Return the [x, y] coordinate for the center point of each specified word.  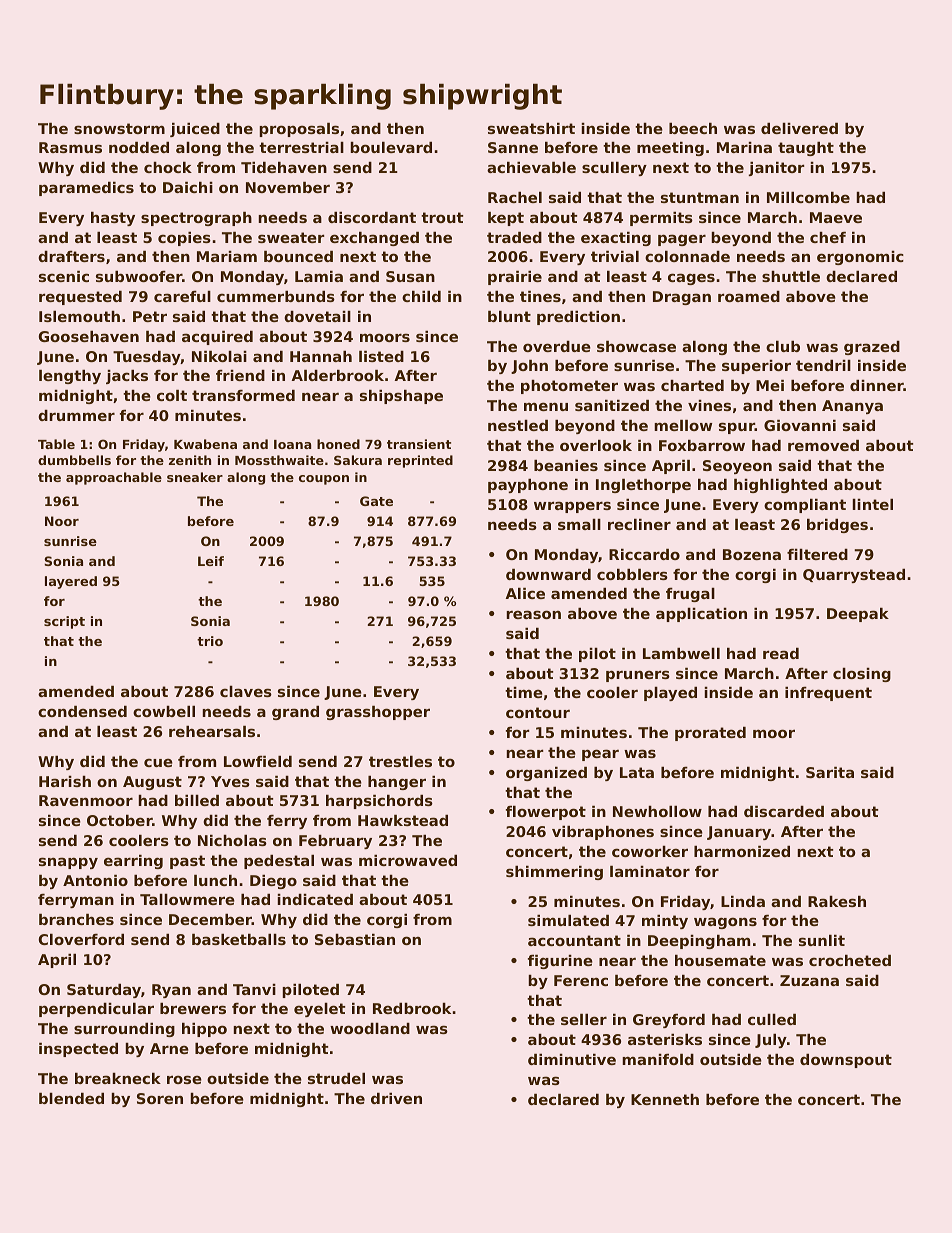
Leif [211, 561]
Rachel [515, 197]
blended [71, 1098]
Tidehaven [284, 167]
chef [828, 237]
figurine [560, 962]
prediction [578, 318]
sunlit [822, 940]
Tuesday [147, 358]
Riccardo [644, 554]
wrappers [572, 507]
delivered [799, 128]
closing [862, 675]
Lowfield [258, 761]
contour [538, 712]
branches [76, 919]
